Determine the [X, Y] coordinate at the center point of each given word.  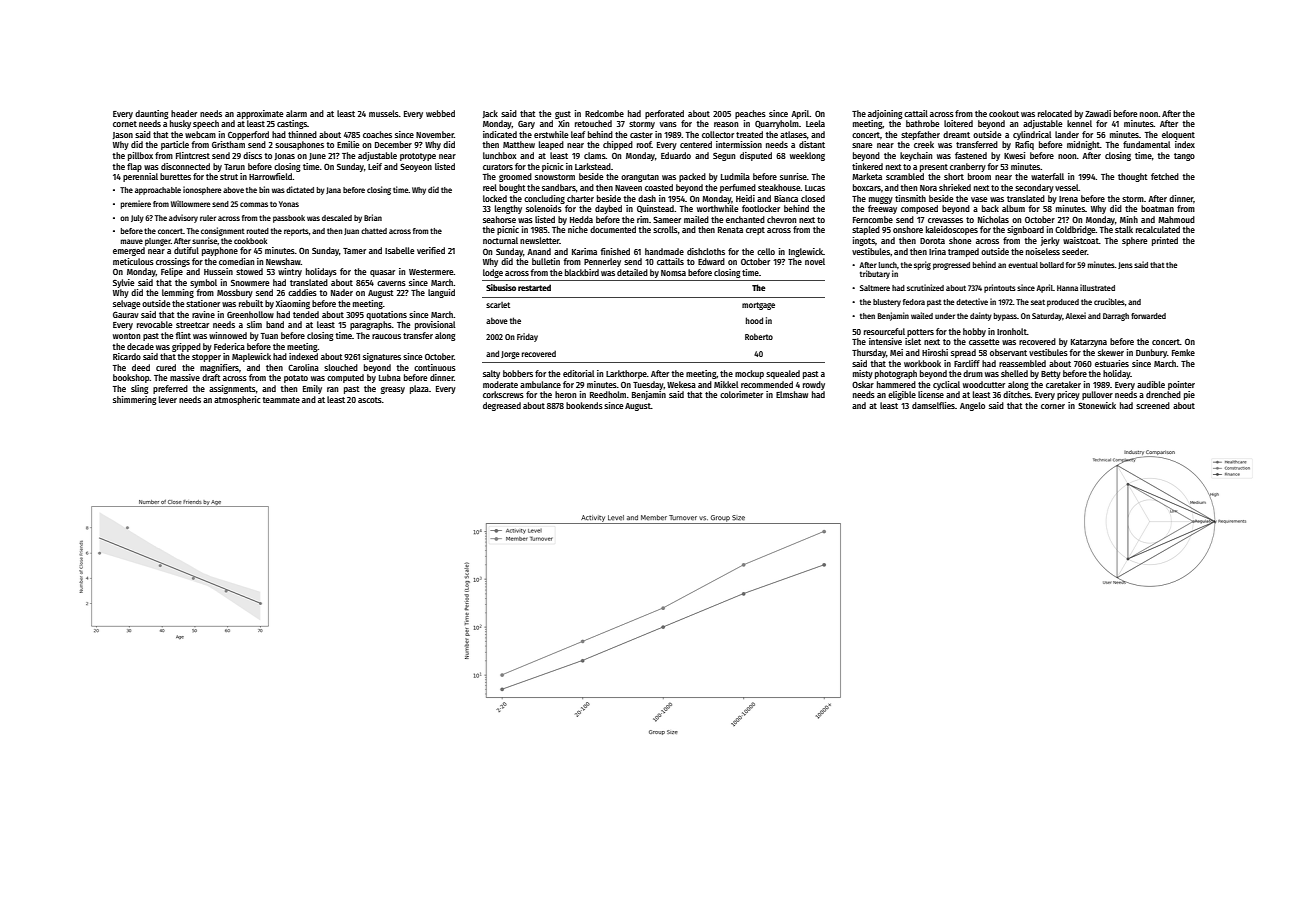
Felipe [172, 272]
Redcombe [604, 113]
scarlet [498, 305]
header [184, 113]
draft [211, 377]
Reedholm [608, 394]
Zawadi [1098, 113]
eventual [1023, 265]
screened [1153, 405]
